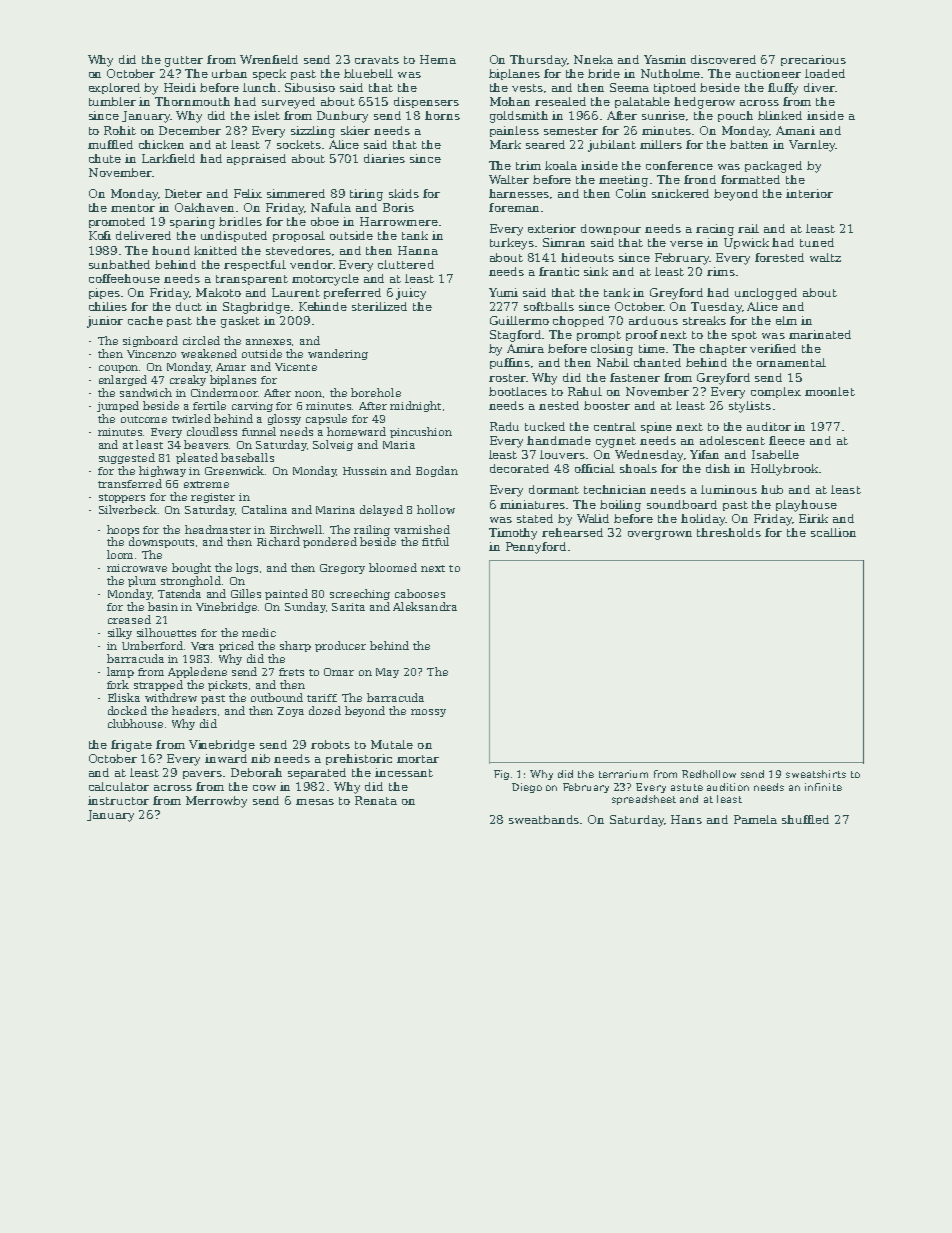 This document has height=1233, width=952. Describe the element at coordinates (728, 787) in the document. I see `audition` at that location.
